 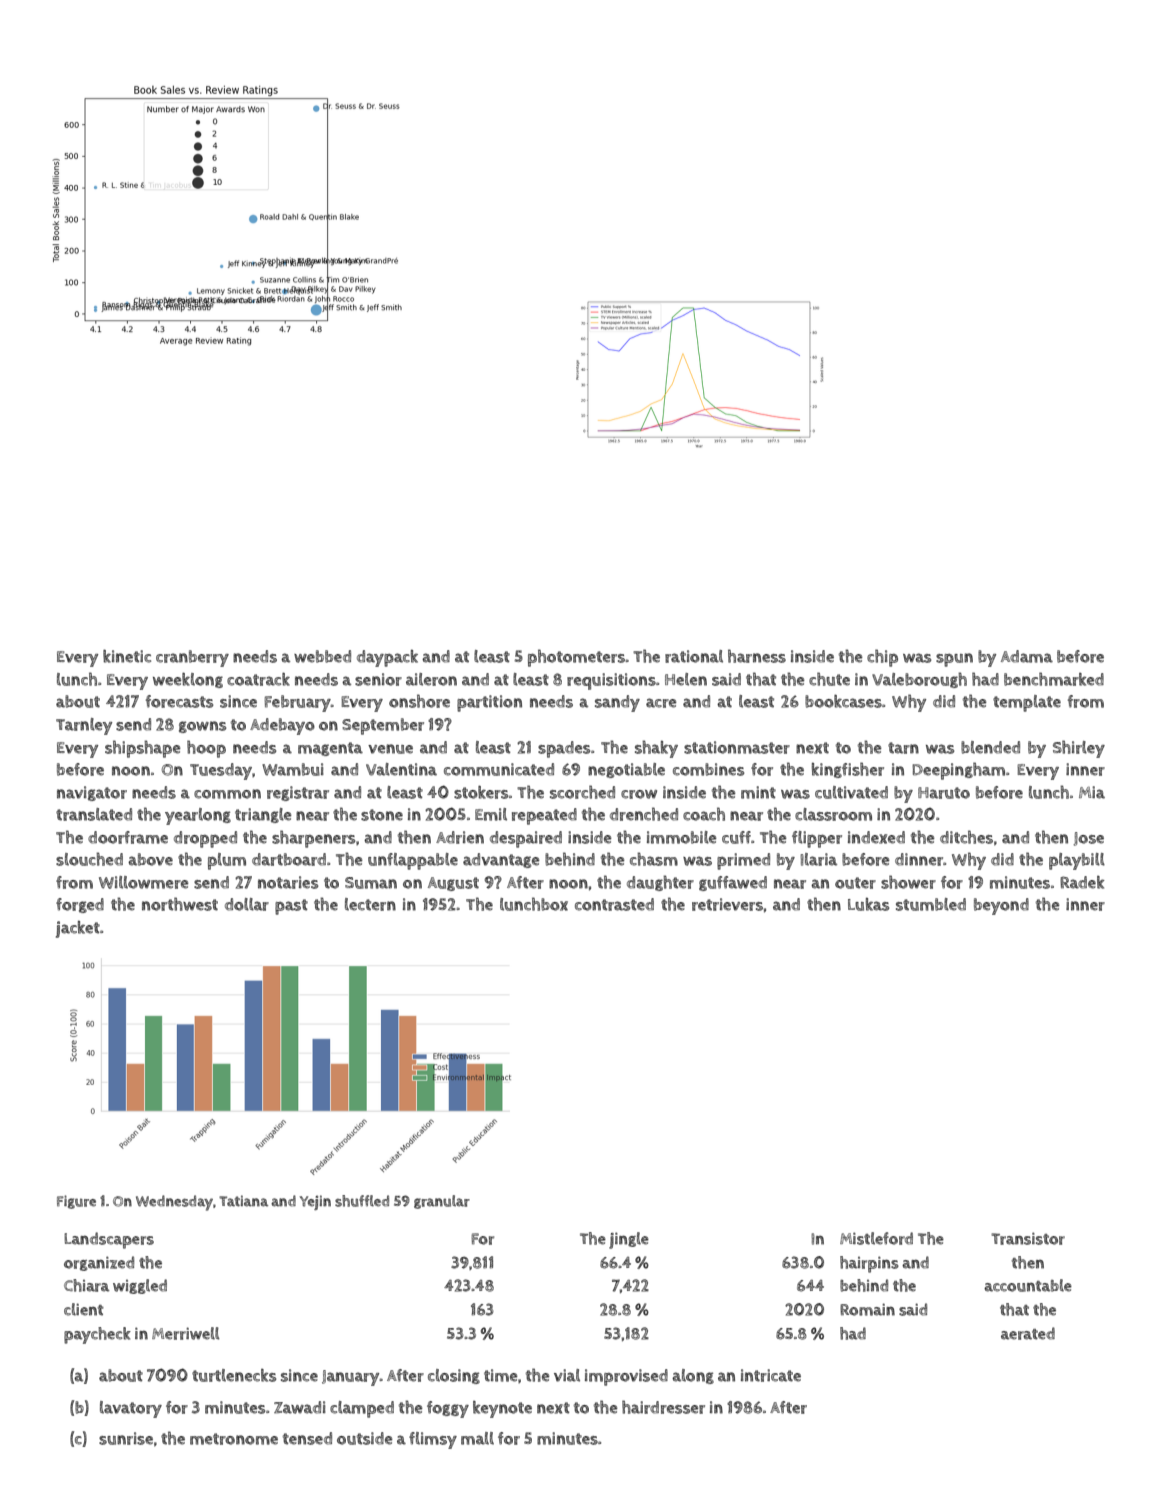 What do you see at coordinates (481, 792) in the document?
I see `stokers` at bounding box center [481, 792].
